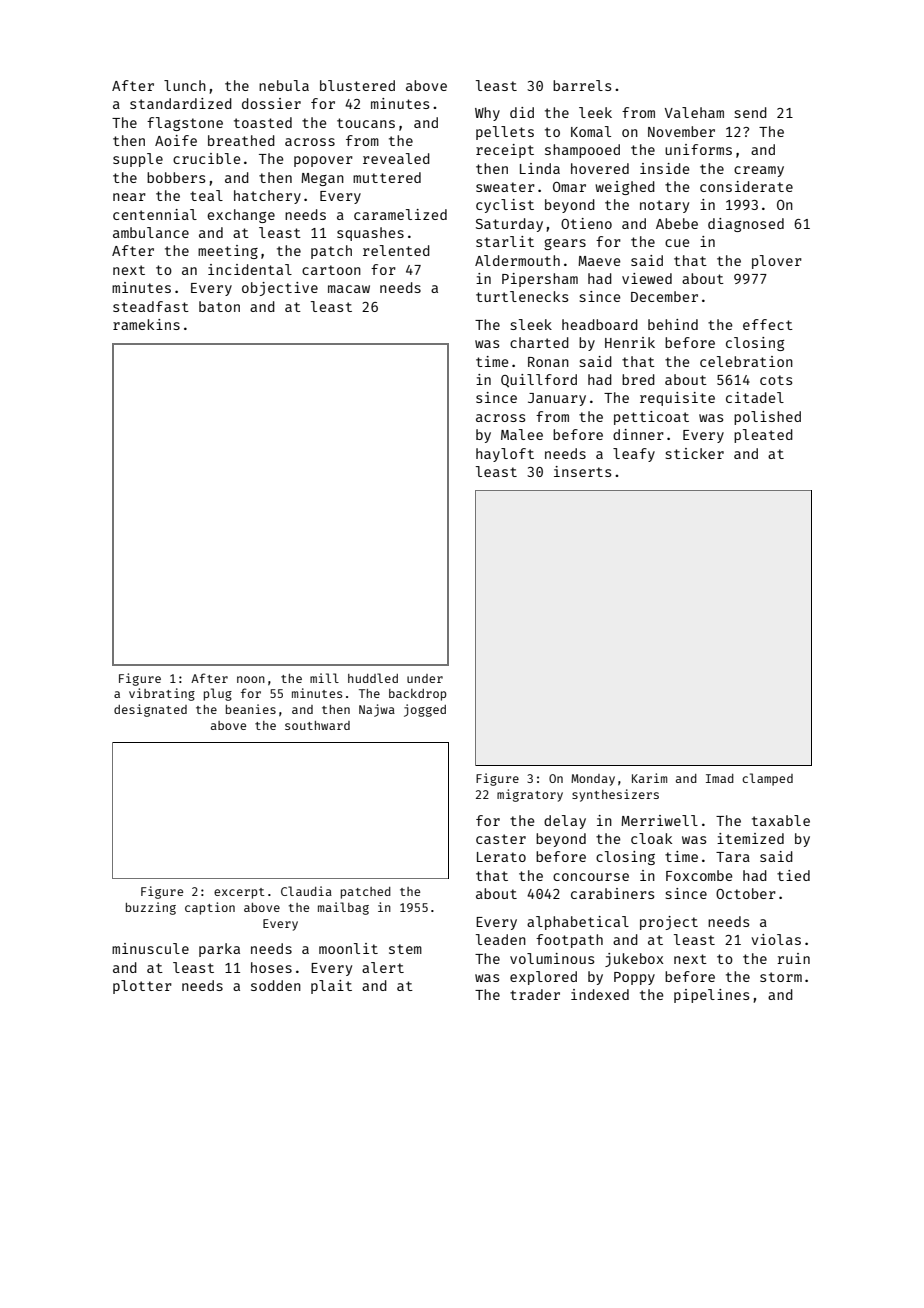 This screenshot has height=1308, width=924. Describe the element at coordinates (357, 85) in the screenshot. I see `blustered` at that location.
